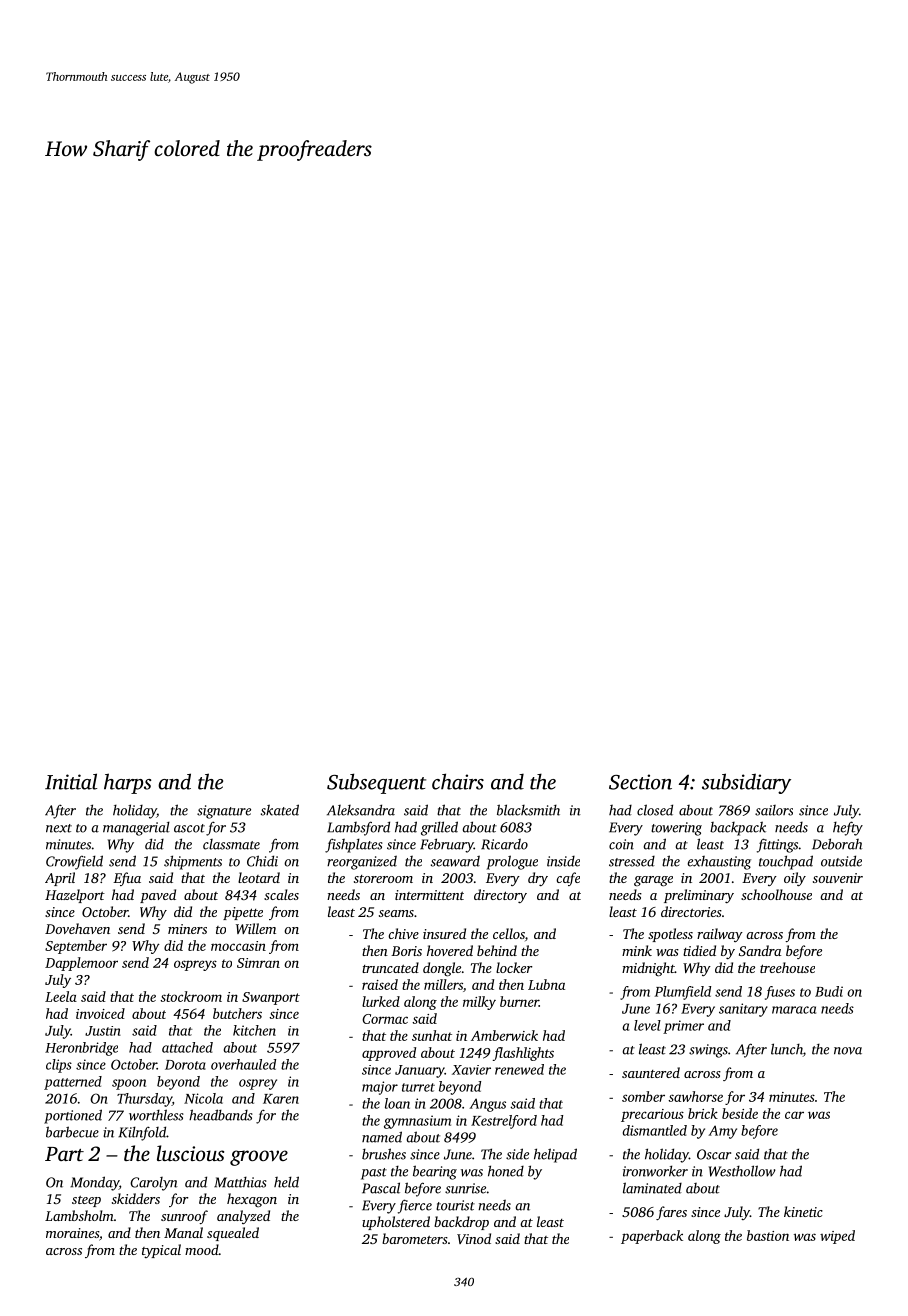 Image resolution: width=908 pixels, height=1316 pixels. I want to click on chairs, so click(458, 781).
